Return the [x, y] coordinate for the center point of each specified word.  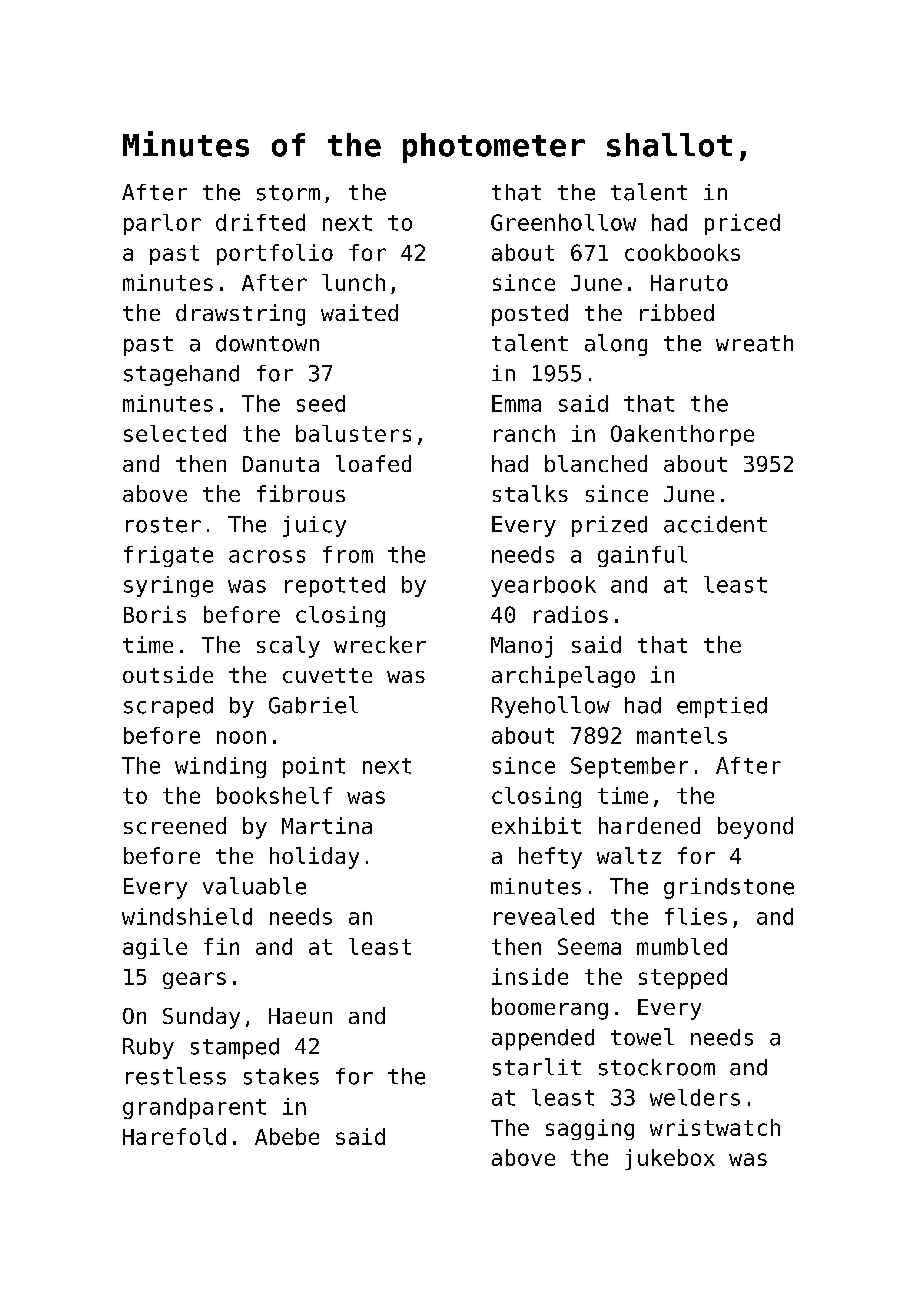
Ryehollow [551, 707]
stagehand [181, 375]
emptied [722, 707]
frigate [168, 556]
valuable [254, 886]
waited [359, 312]
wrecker [380, 644]
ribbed [677, 312]
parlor [162, 224]
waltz [629, 855]
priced [742, 224]
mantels [682, 735]
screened [175, 825]
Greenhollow [563, 222]
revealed [544, 916]
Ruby [148, 1048]
